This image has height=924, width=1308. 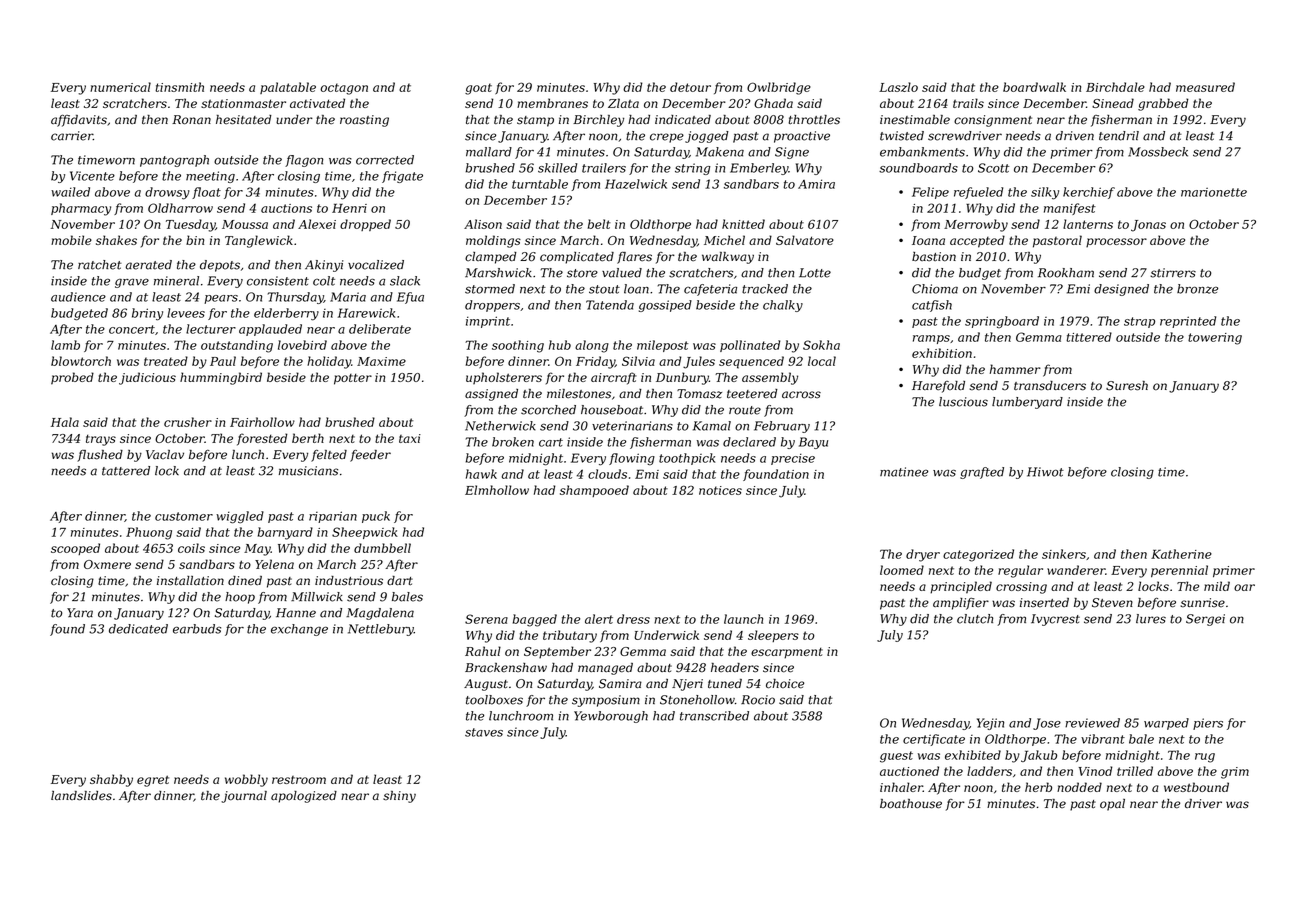 I want to click on Katherine, so click(x=1181, y=554).
